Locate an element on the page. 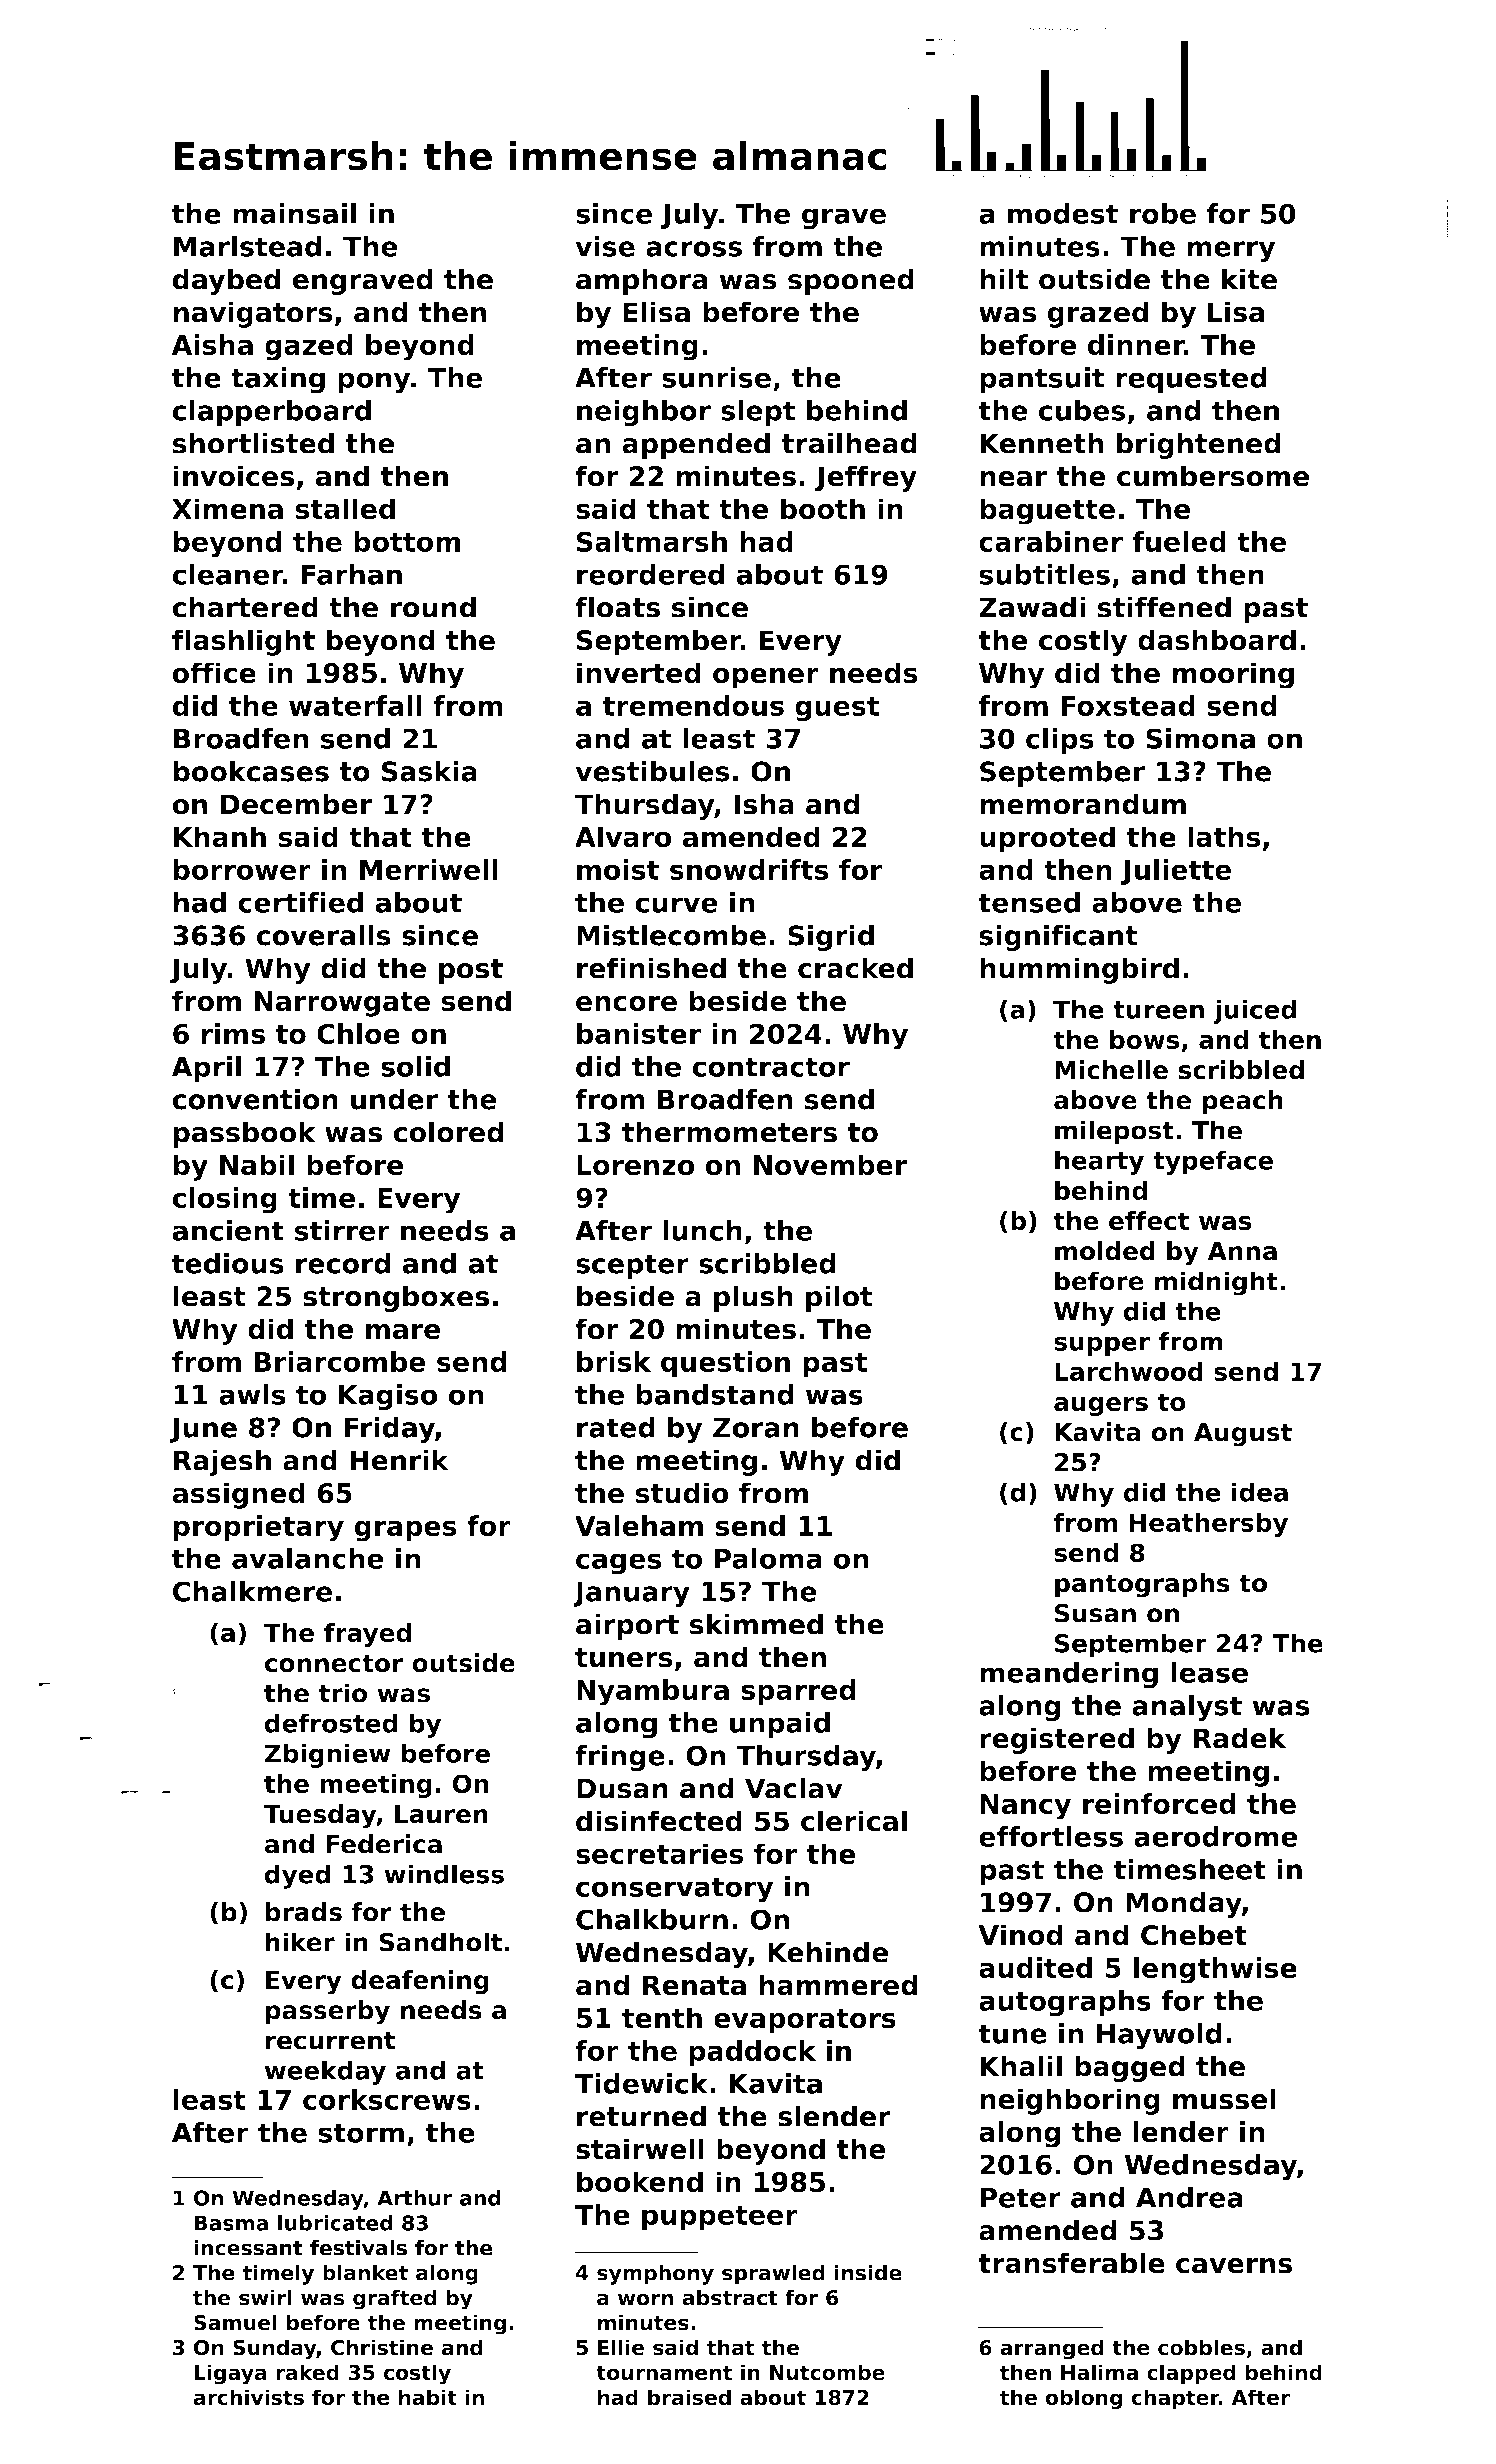 The image size is (1496, 2464). Anna is located at coordinates (1242, 1251).
